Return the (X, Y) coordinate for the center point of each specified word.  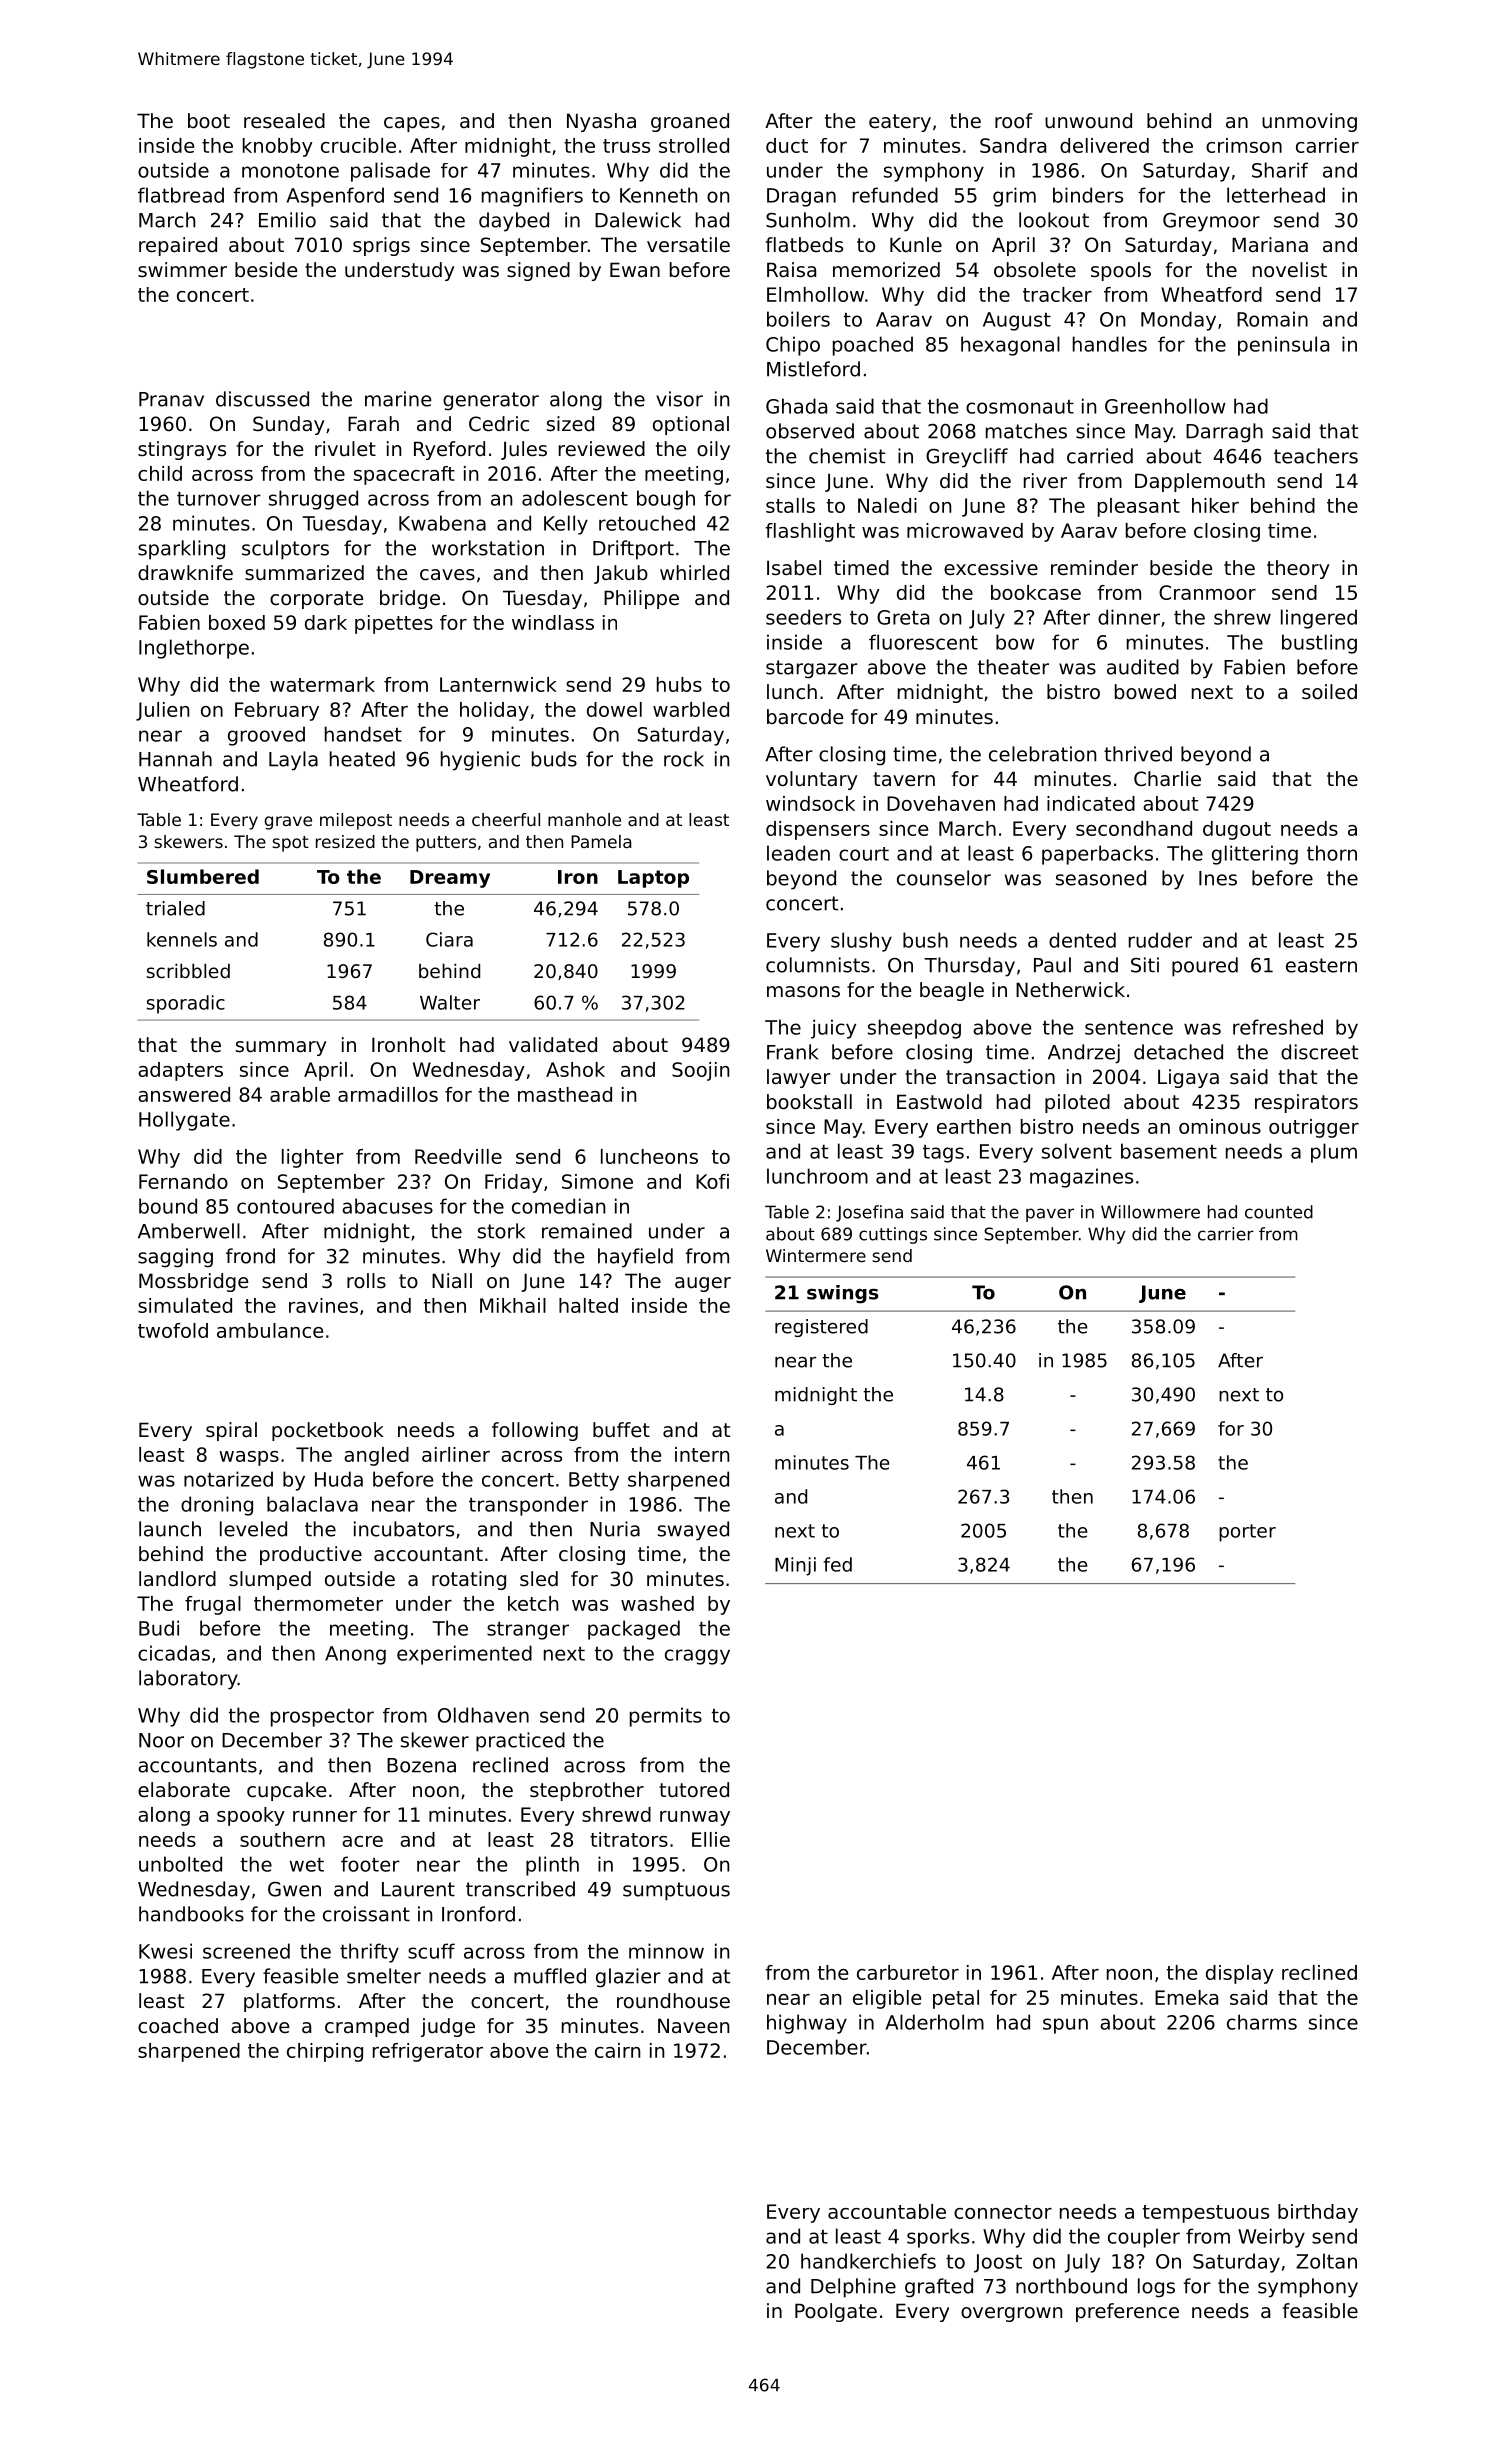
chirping (325, 2052)
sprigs (381, 246)
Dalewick (638, 220)
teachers (1316, 456)
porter (1247, 1533)
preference (1127, 2312)
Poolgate (836, 2312)
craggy (697, 1657)
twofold (173, 1330)
